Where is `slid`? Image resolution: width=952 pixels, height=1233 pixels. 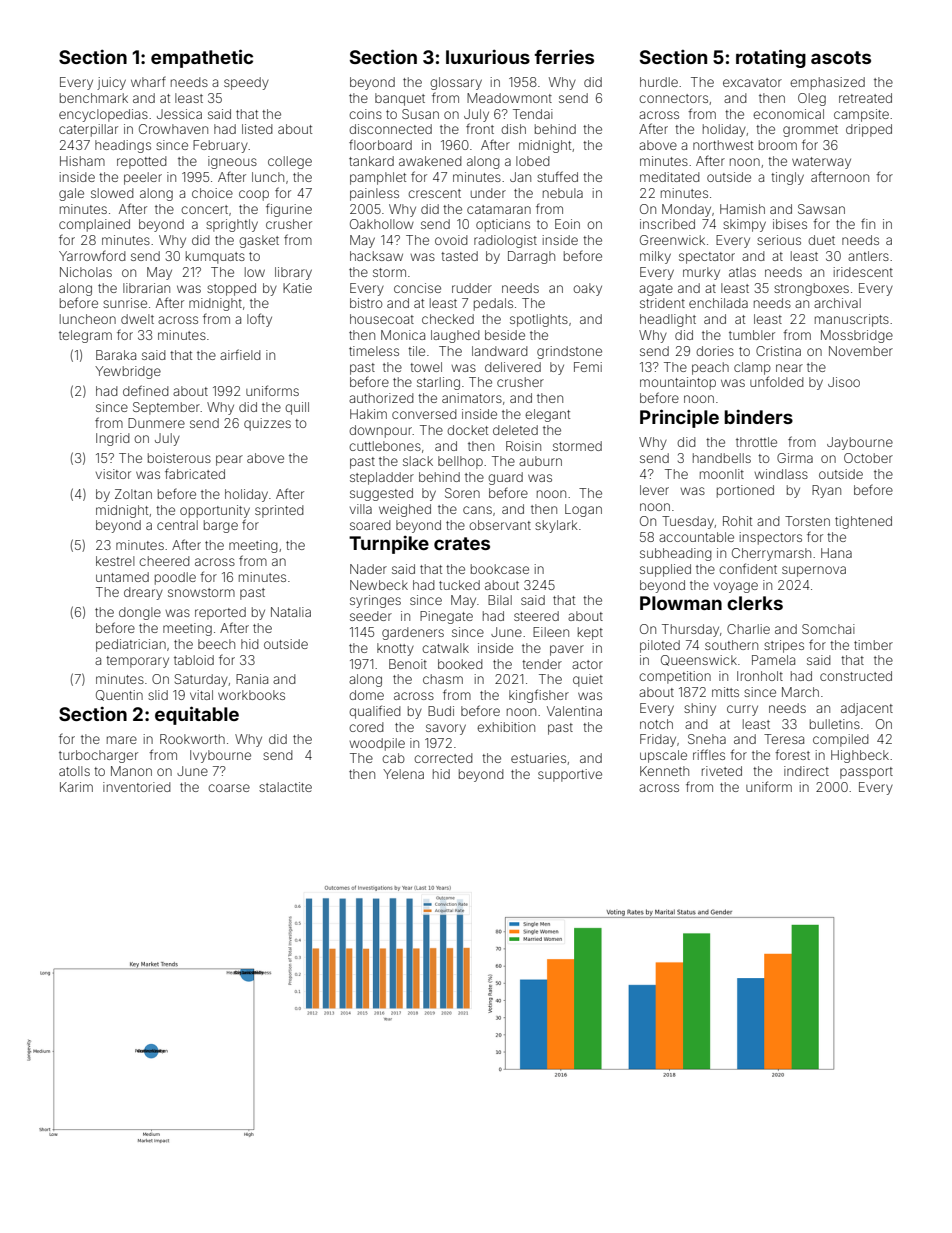 slid is located at coordinates (158, 695).
